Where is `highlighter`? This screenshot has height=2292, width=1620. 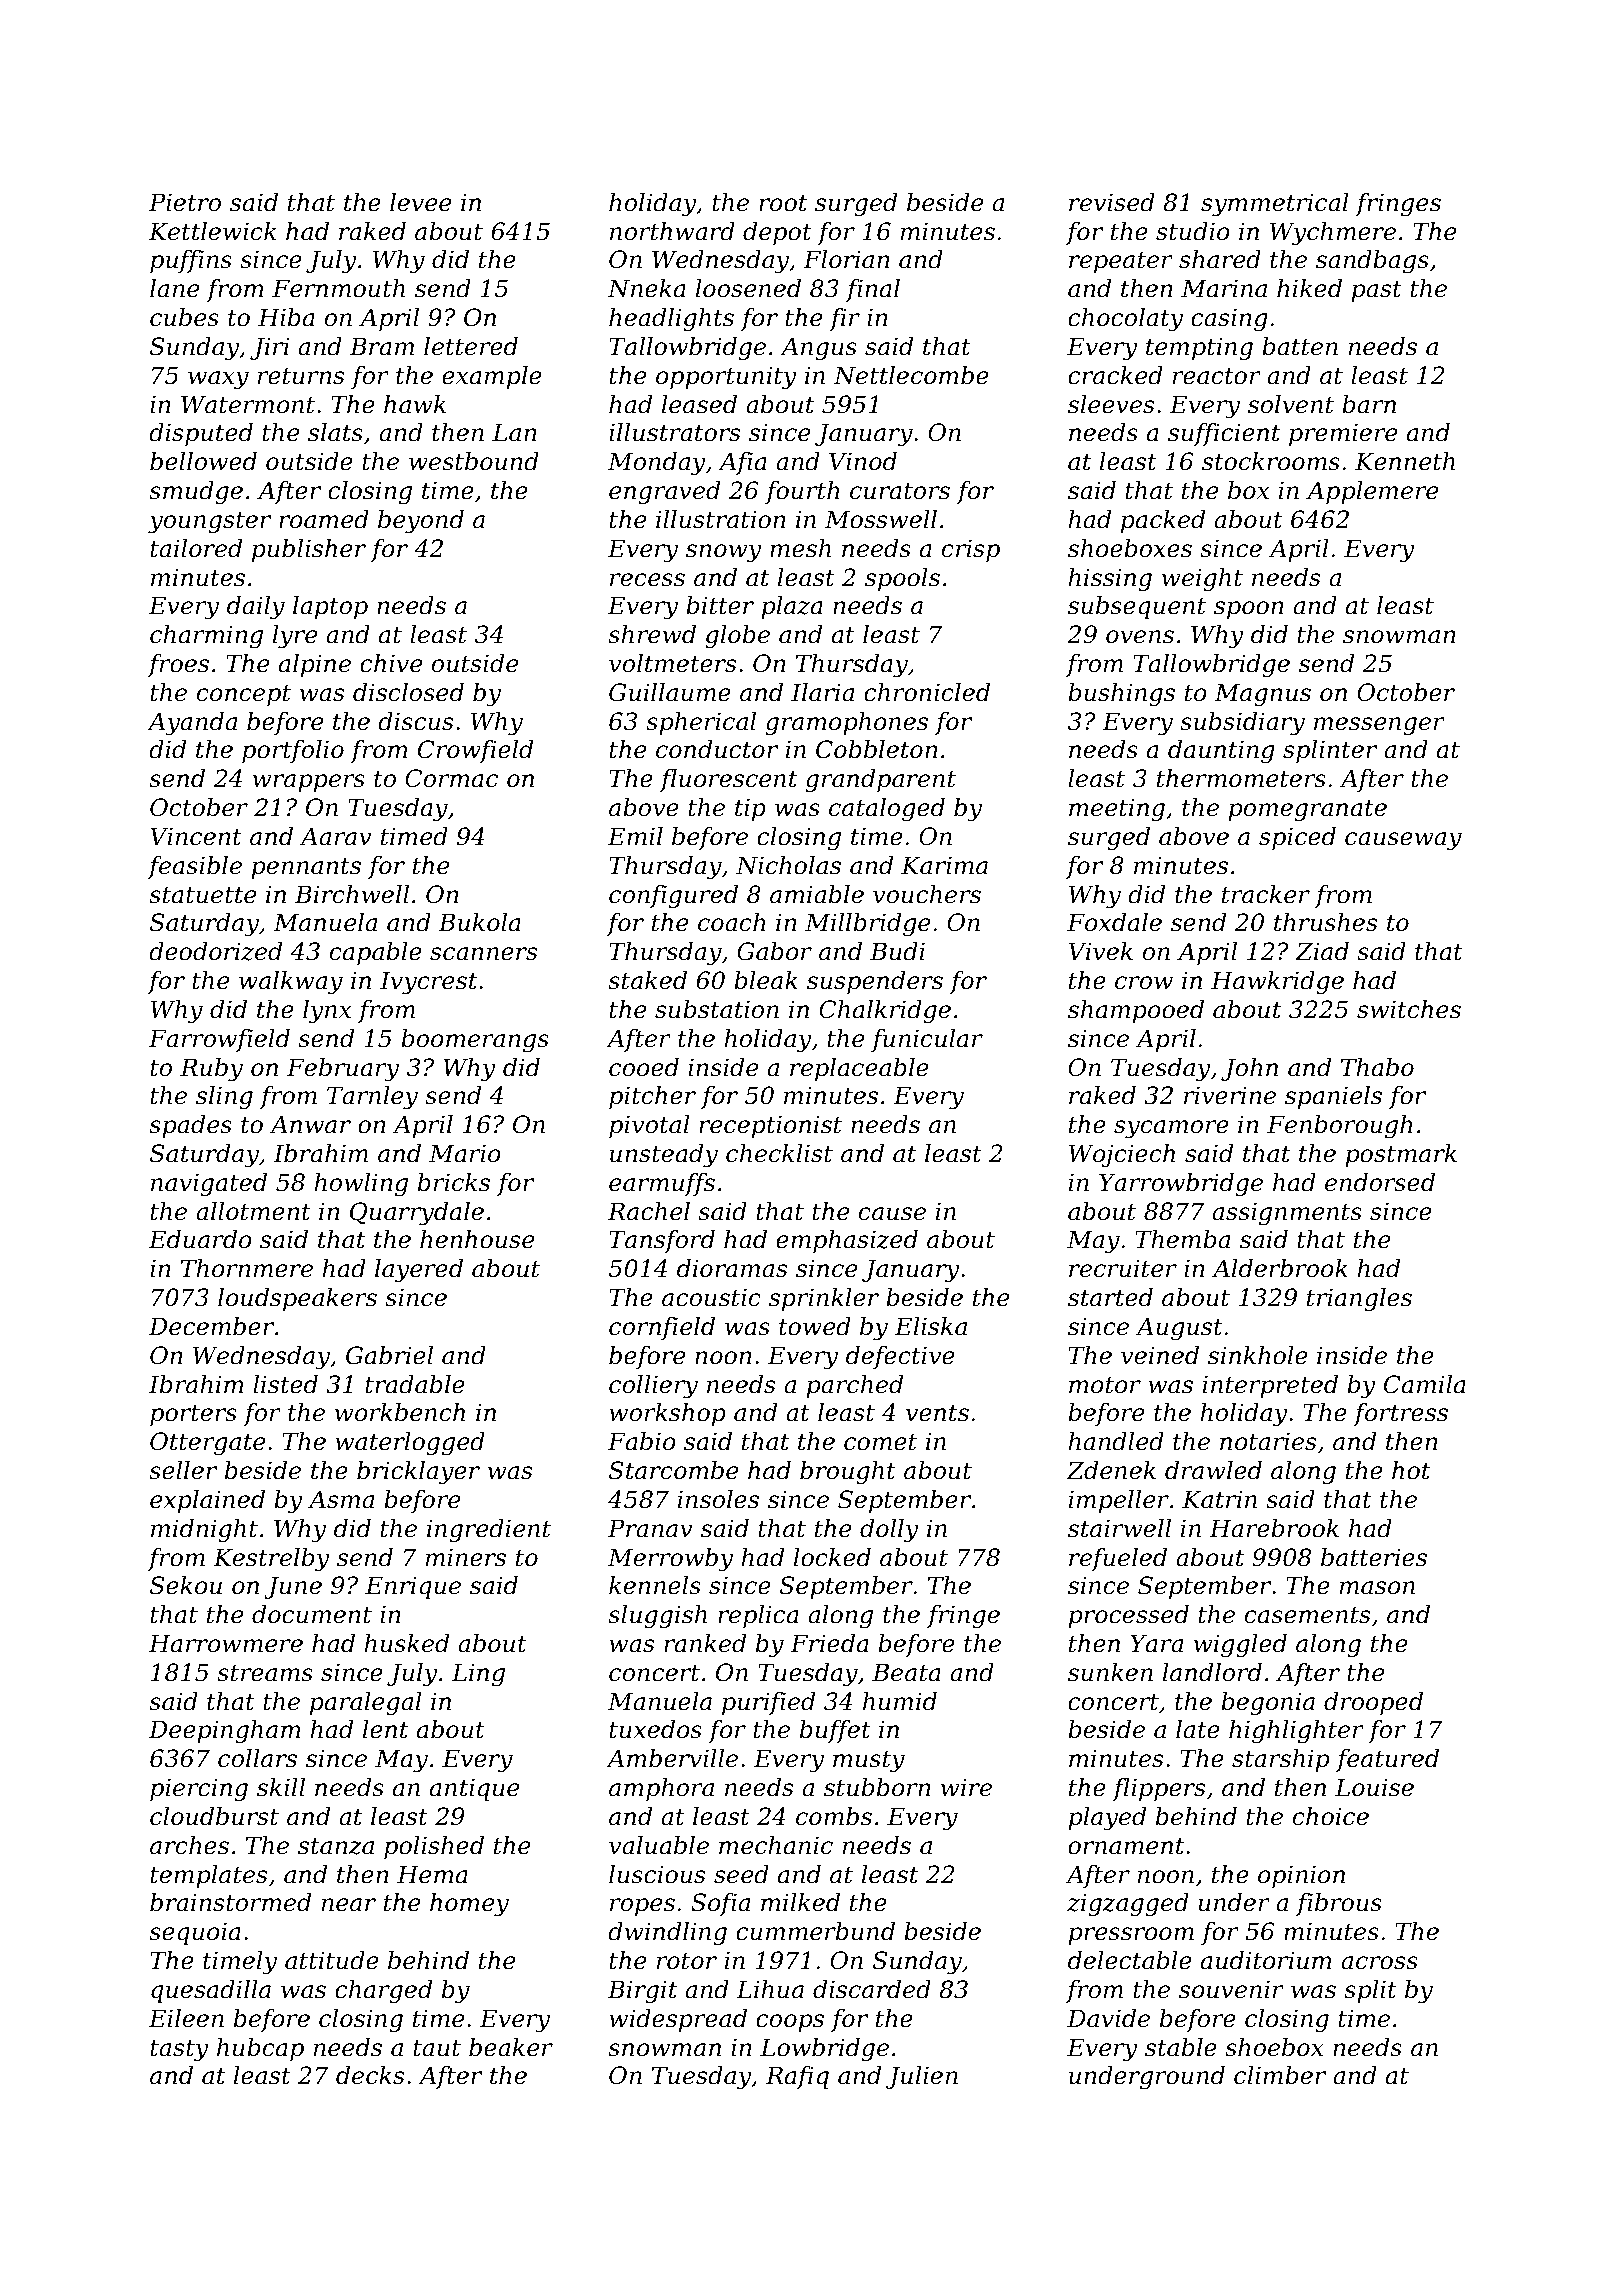
highlighter is located at coordinates (1296, 1732).
